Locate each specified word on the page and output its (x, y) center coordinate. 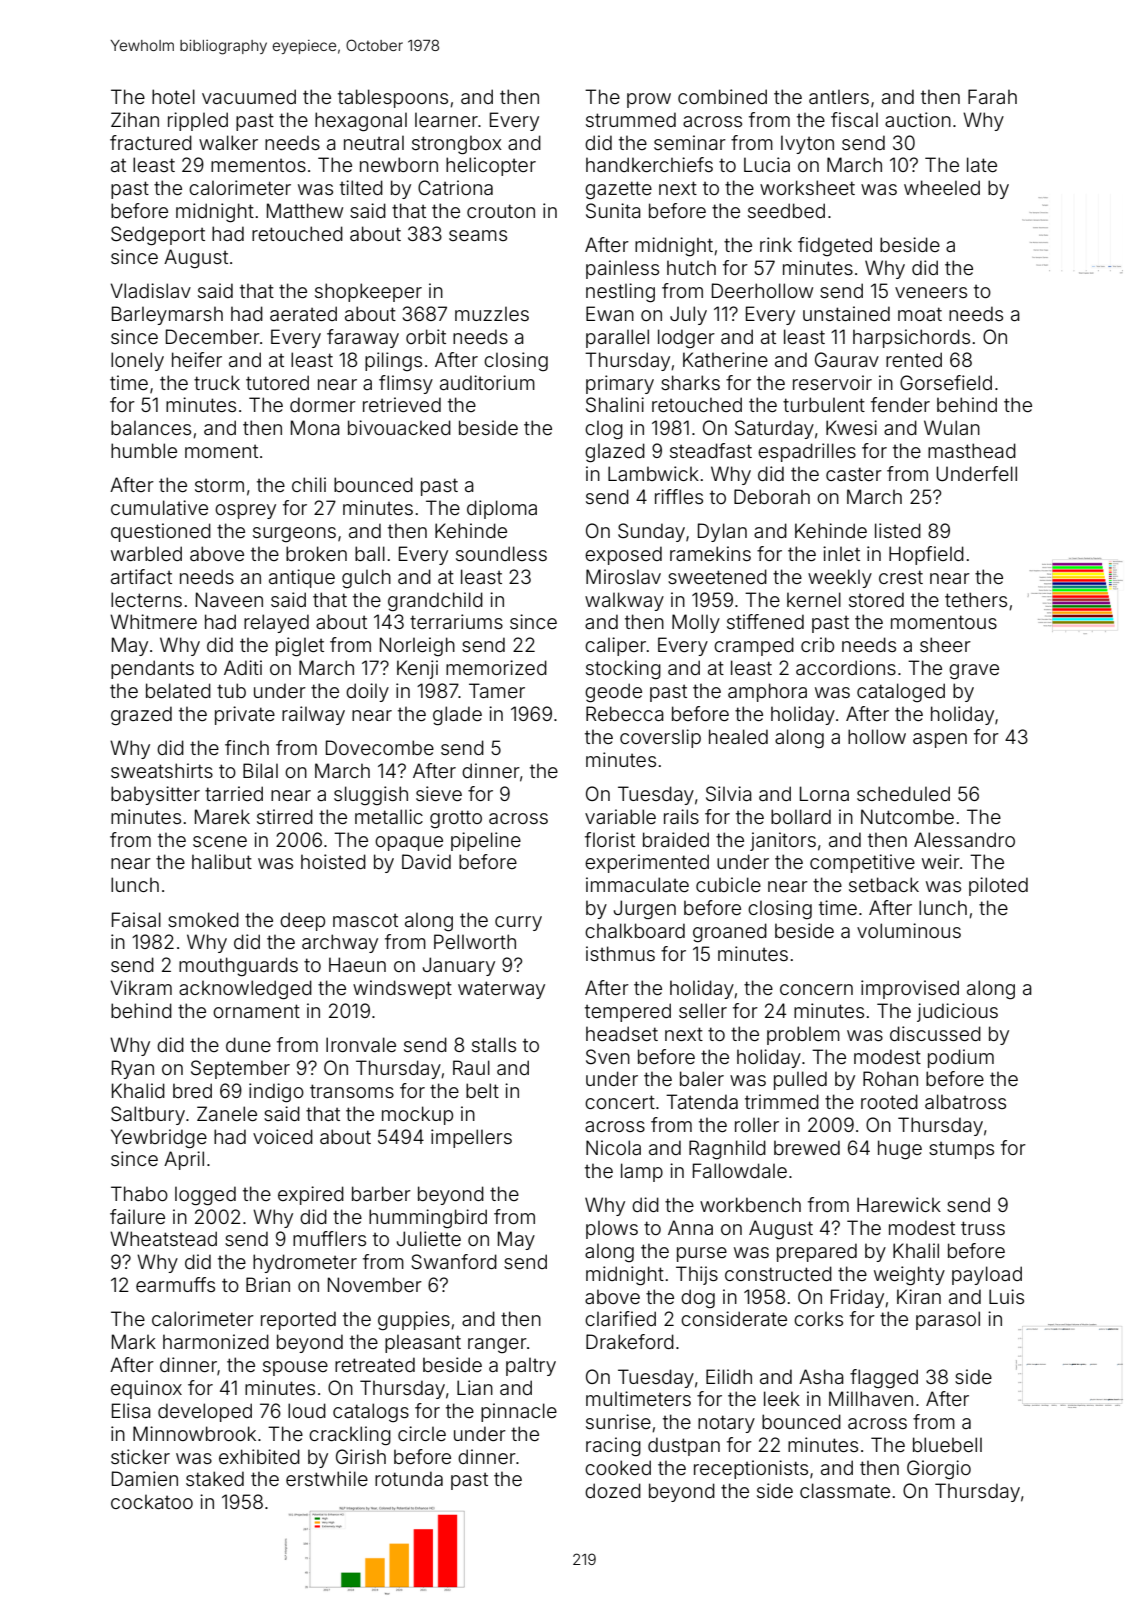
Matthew (305, 210)
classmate (845, 1490)
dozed (613, 1490)
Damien (145, 1478)
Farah (992, 96)
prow (649, 100)
